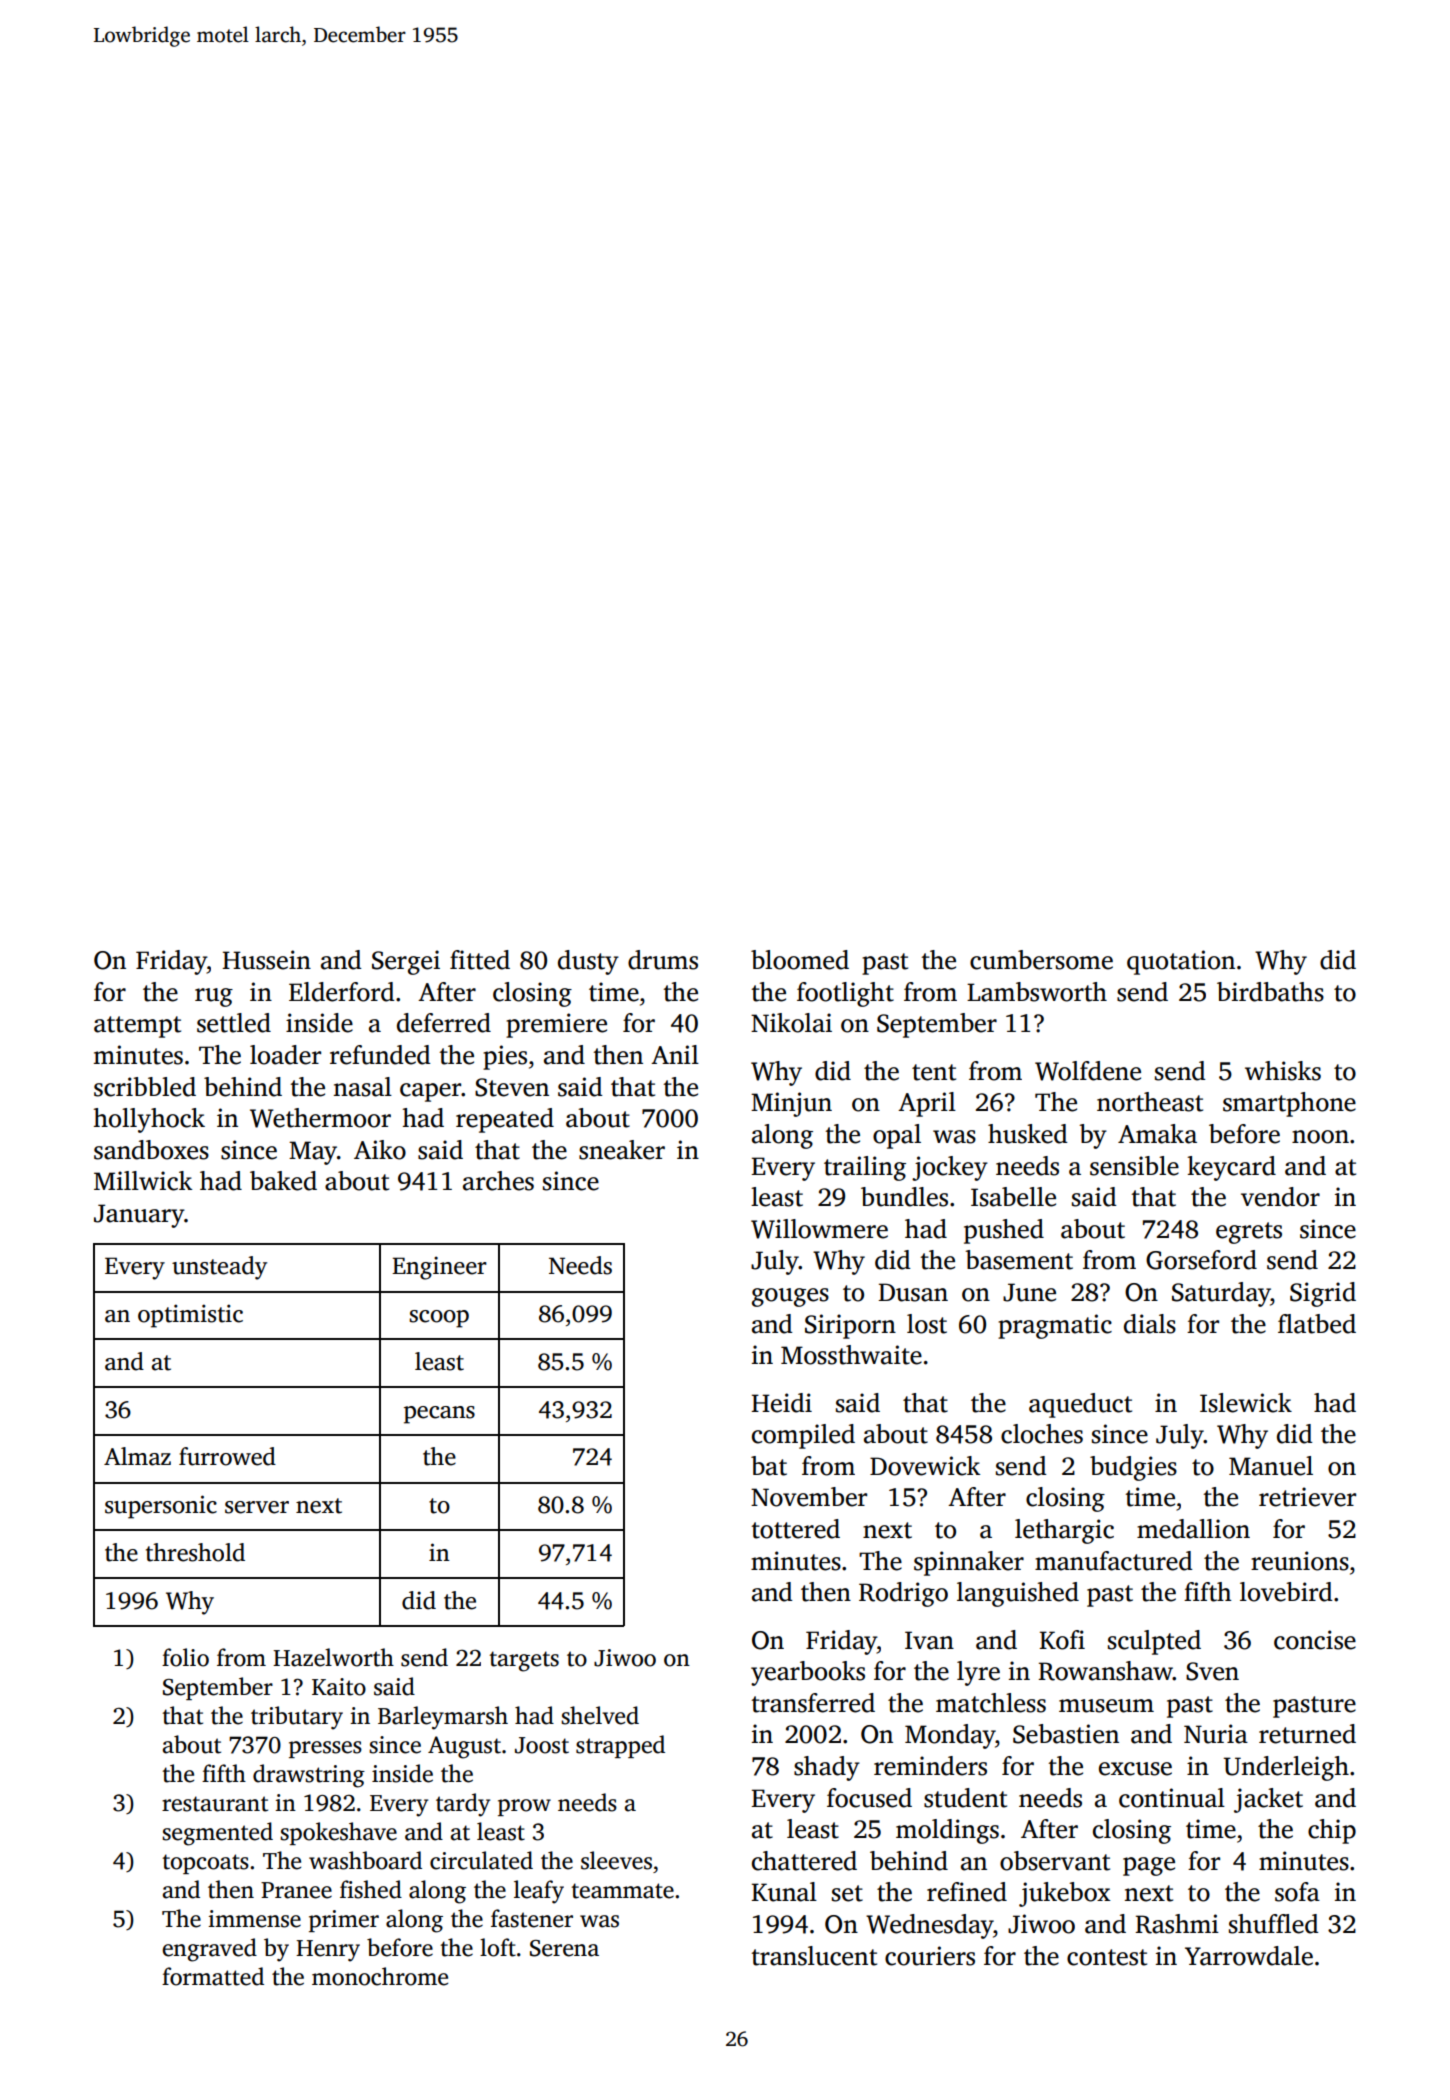  What do you see at coordinates (333, 1657) in the image?
I see `Hazelworth` at bounding box center [333, 1657].
